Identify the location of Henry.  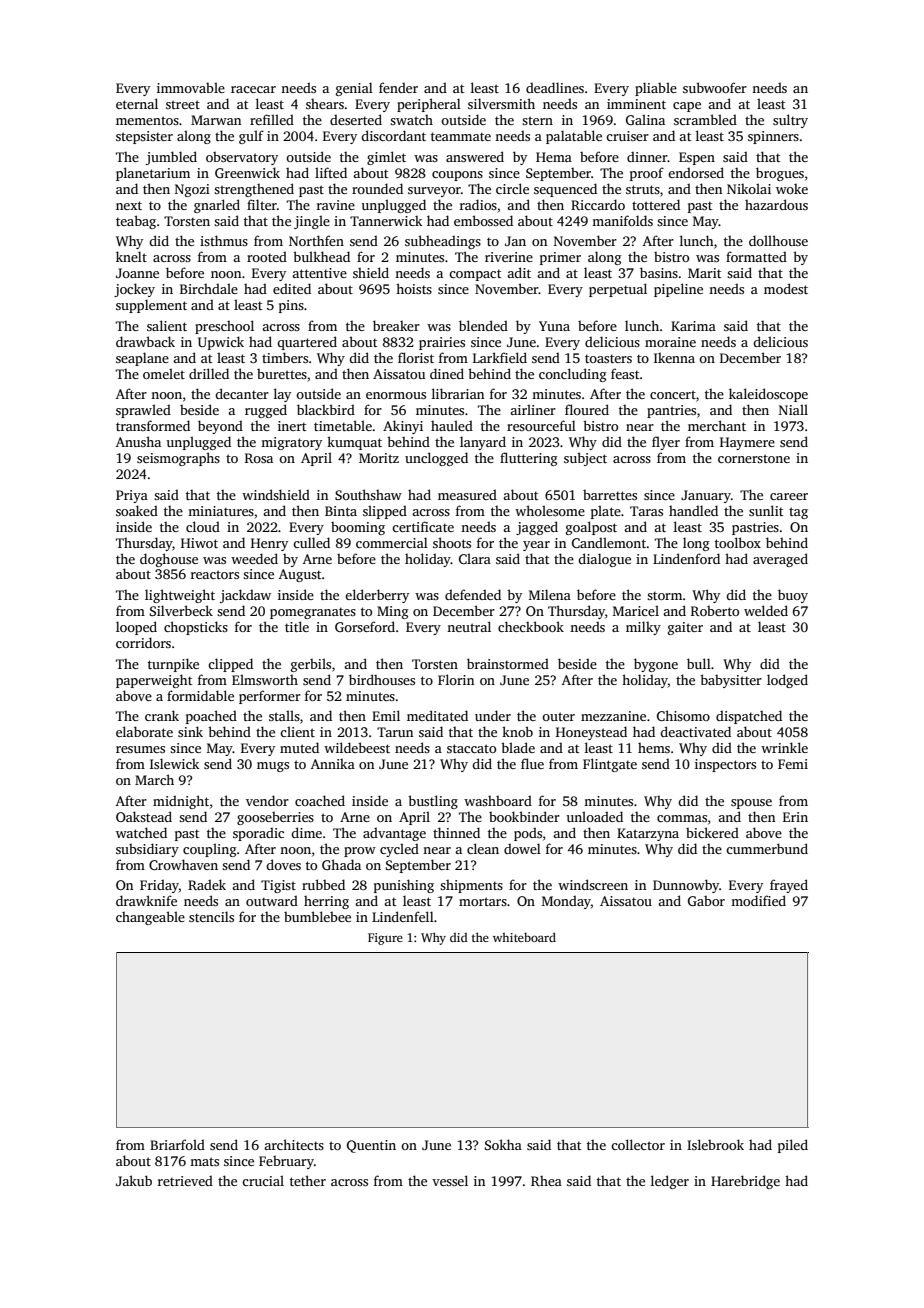
(269, 544).
